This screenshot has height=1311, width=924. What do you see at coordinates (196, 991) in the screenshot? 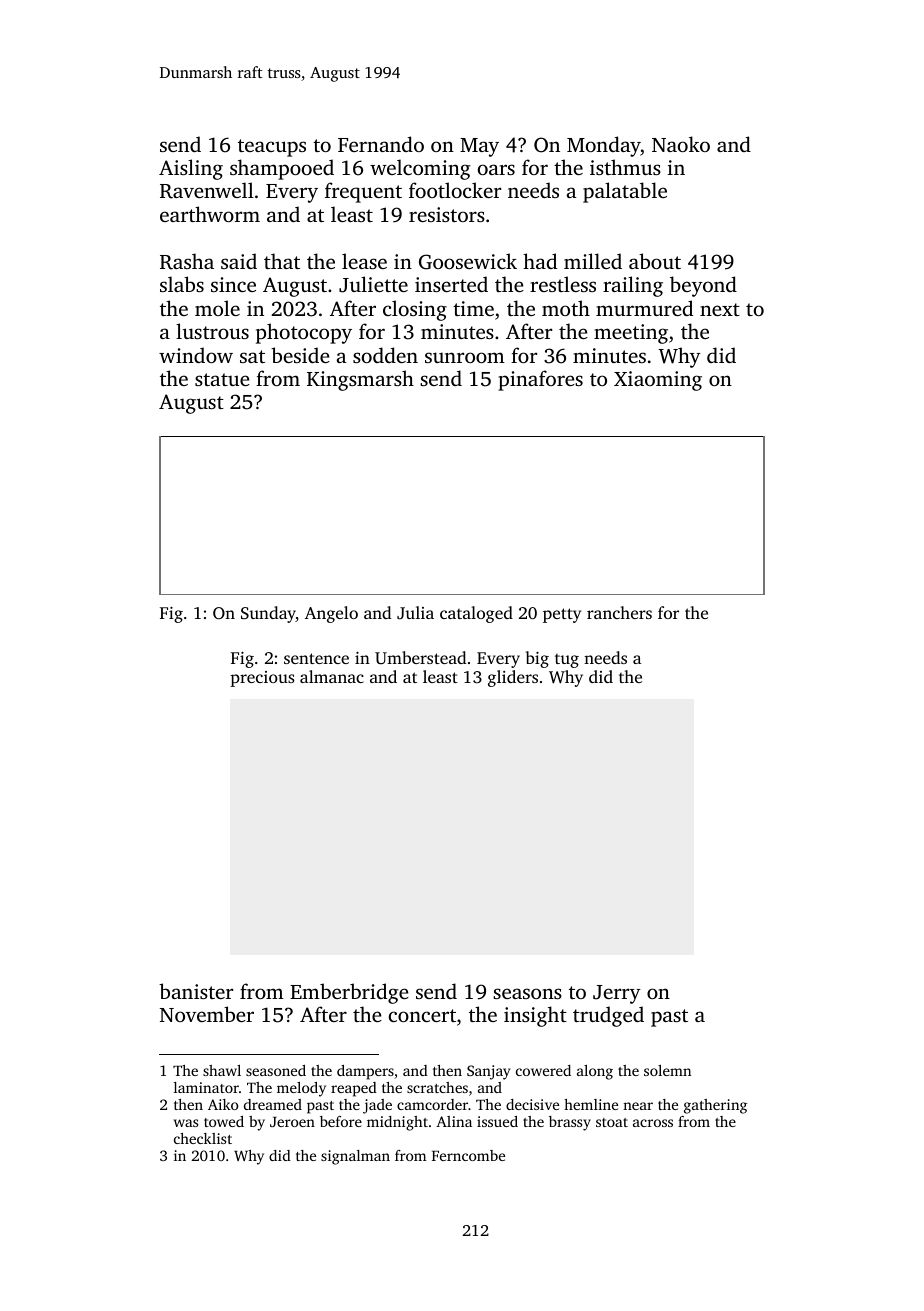
I see `banister` at bounding box center [196, 991].
